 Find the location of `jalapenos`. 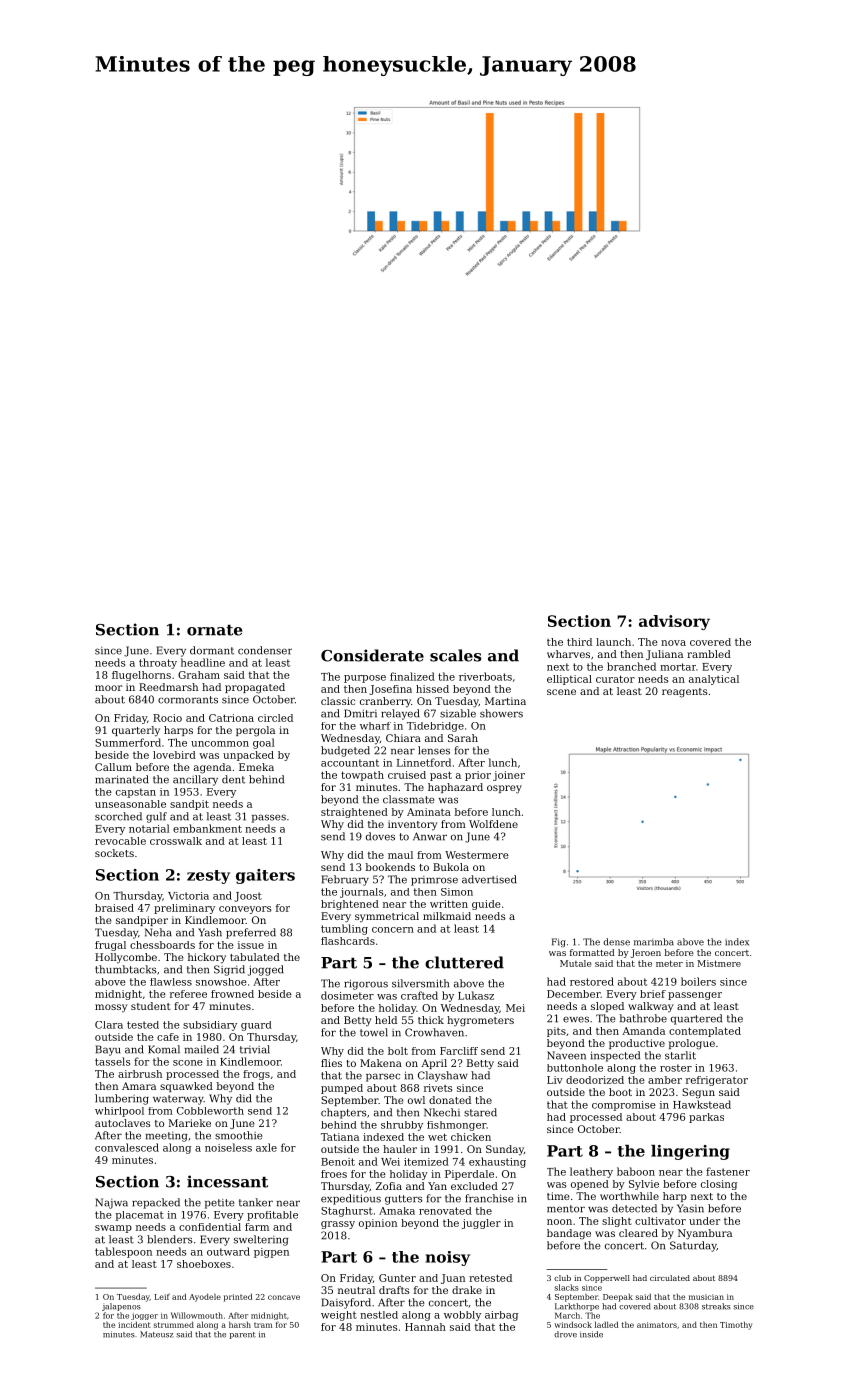

jalapenos is located at coordinates (121, 1307).
